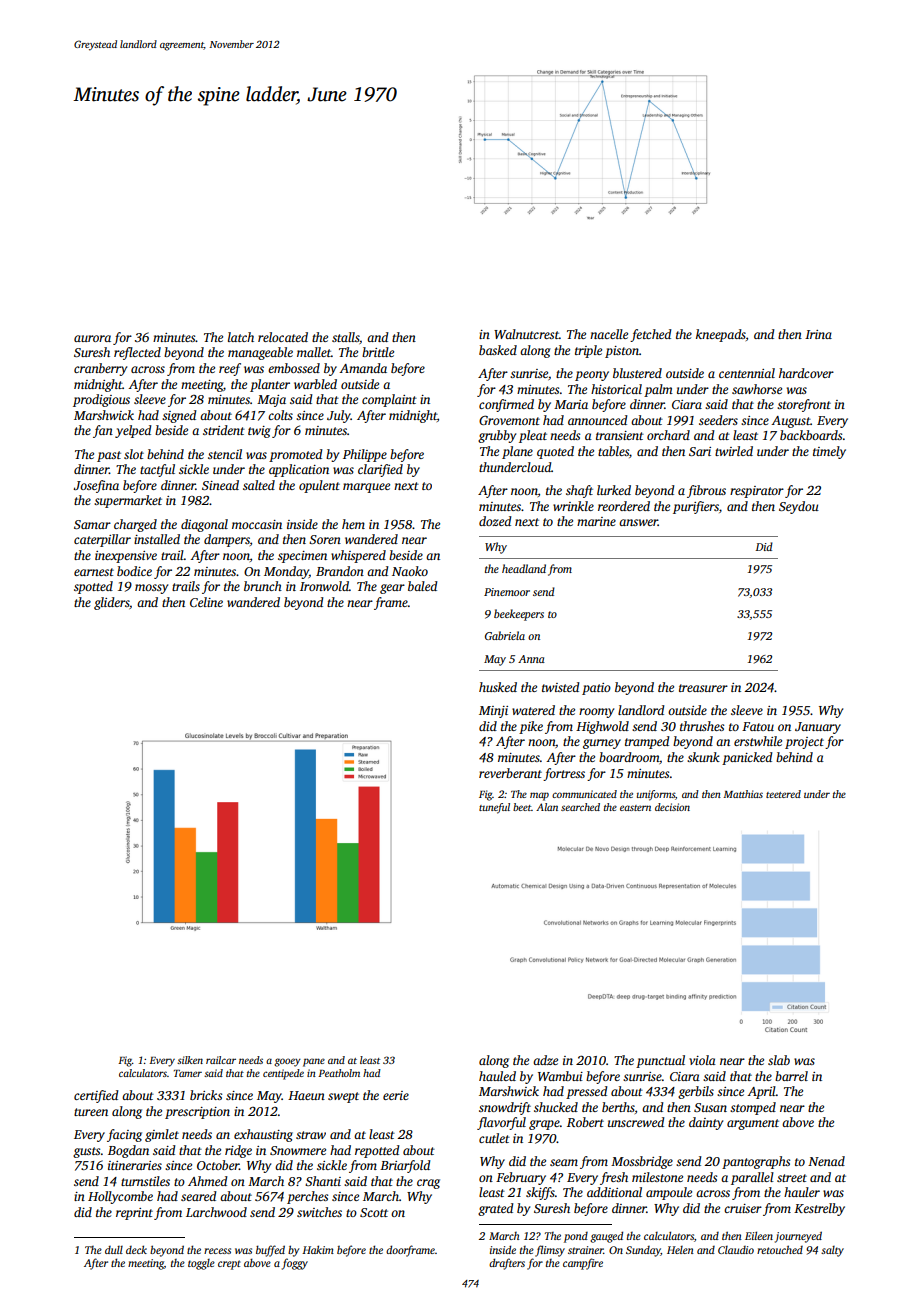 This page has height=1308, width=924. I want to click on Grovemont, so click(509, 420).
